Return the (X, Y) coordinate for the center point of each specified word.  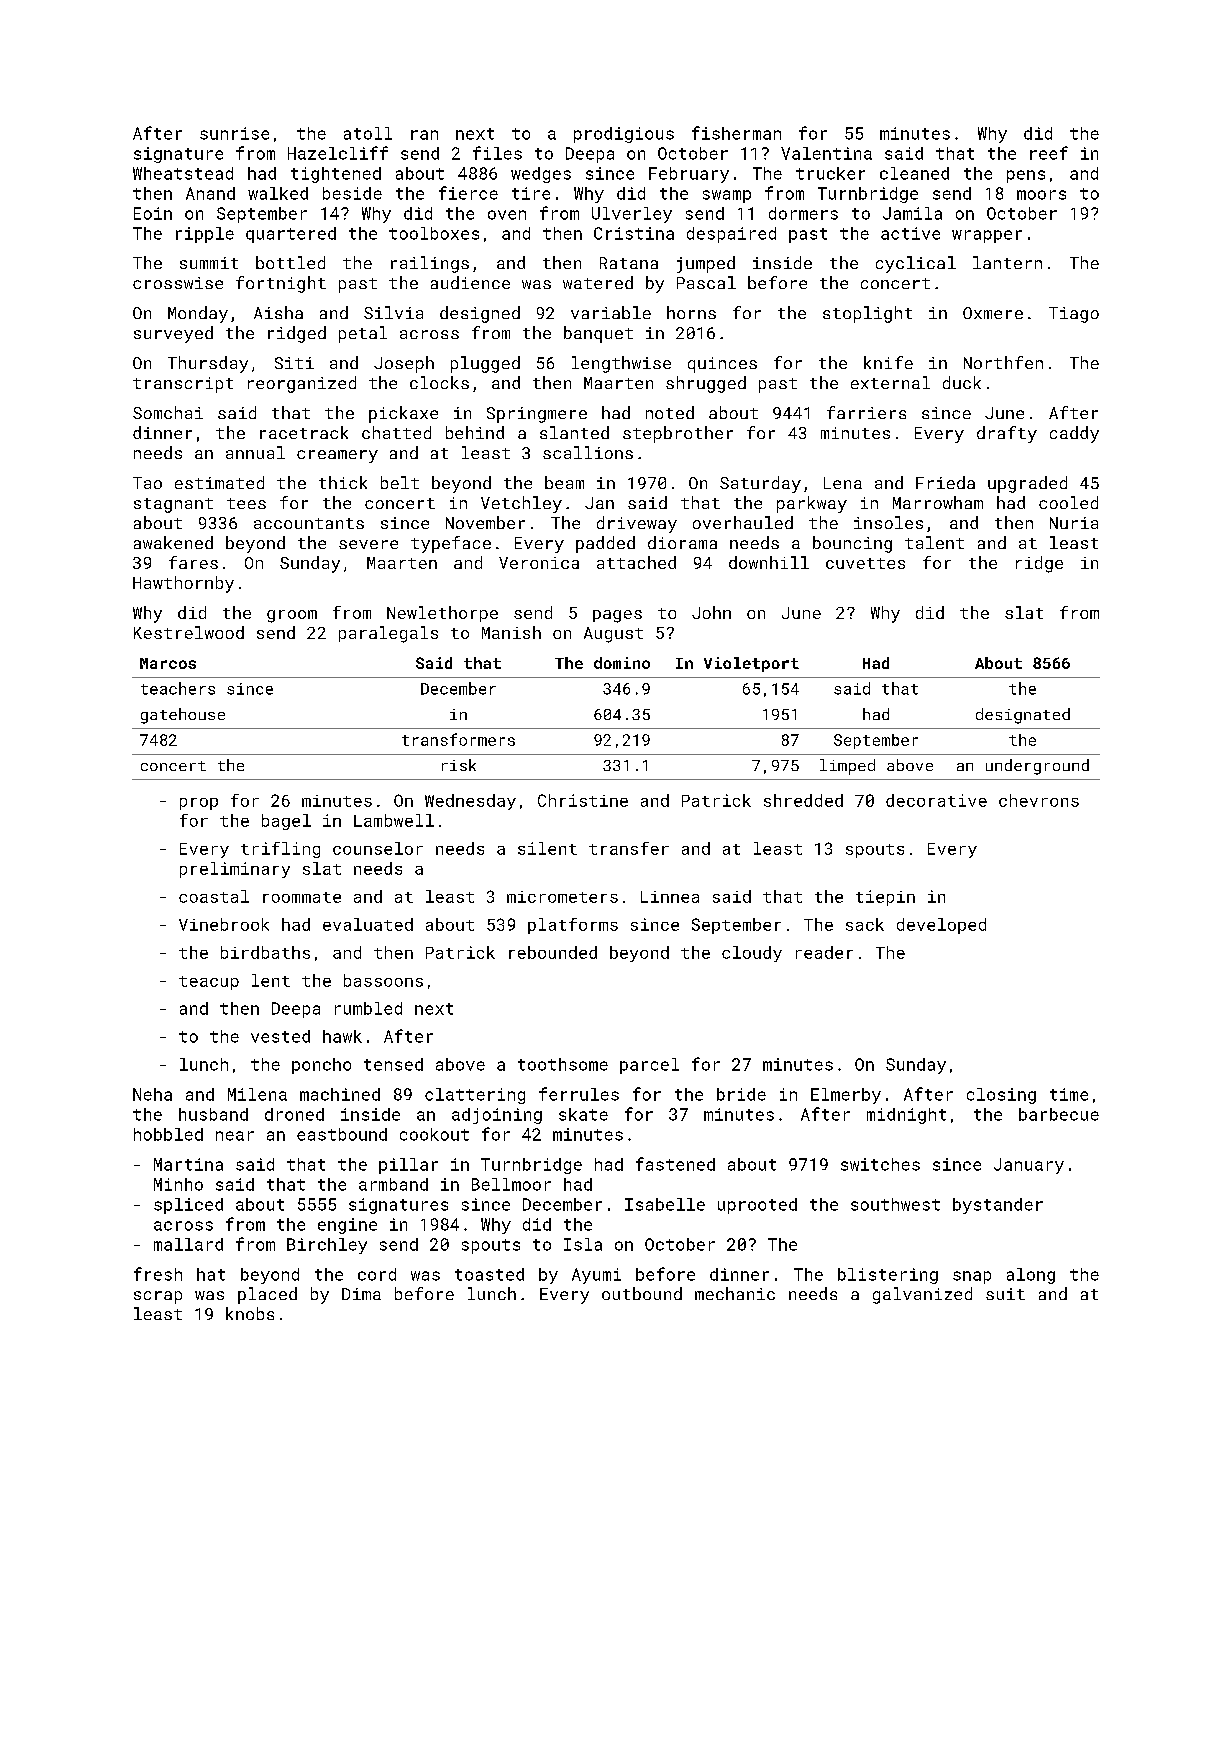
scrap (158, 1297)
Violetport (751, 664)
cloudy (752, 954)
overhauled (743, 522)
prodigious (624, 135)
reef (1049, 153)
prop (199, 804)
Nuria (1074, 523)
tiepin (885, 898)
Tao (147, 483)
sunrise (234, 133)
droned (294, 1114)
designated (1023, 716)
